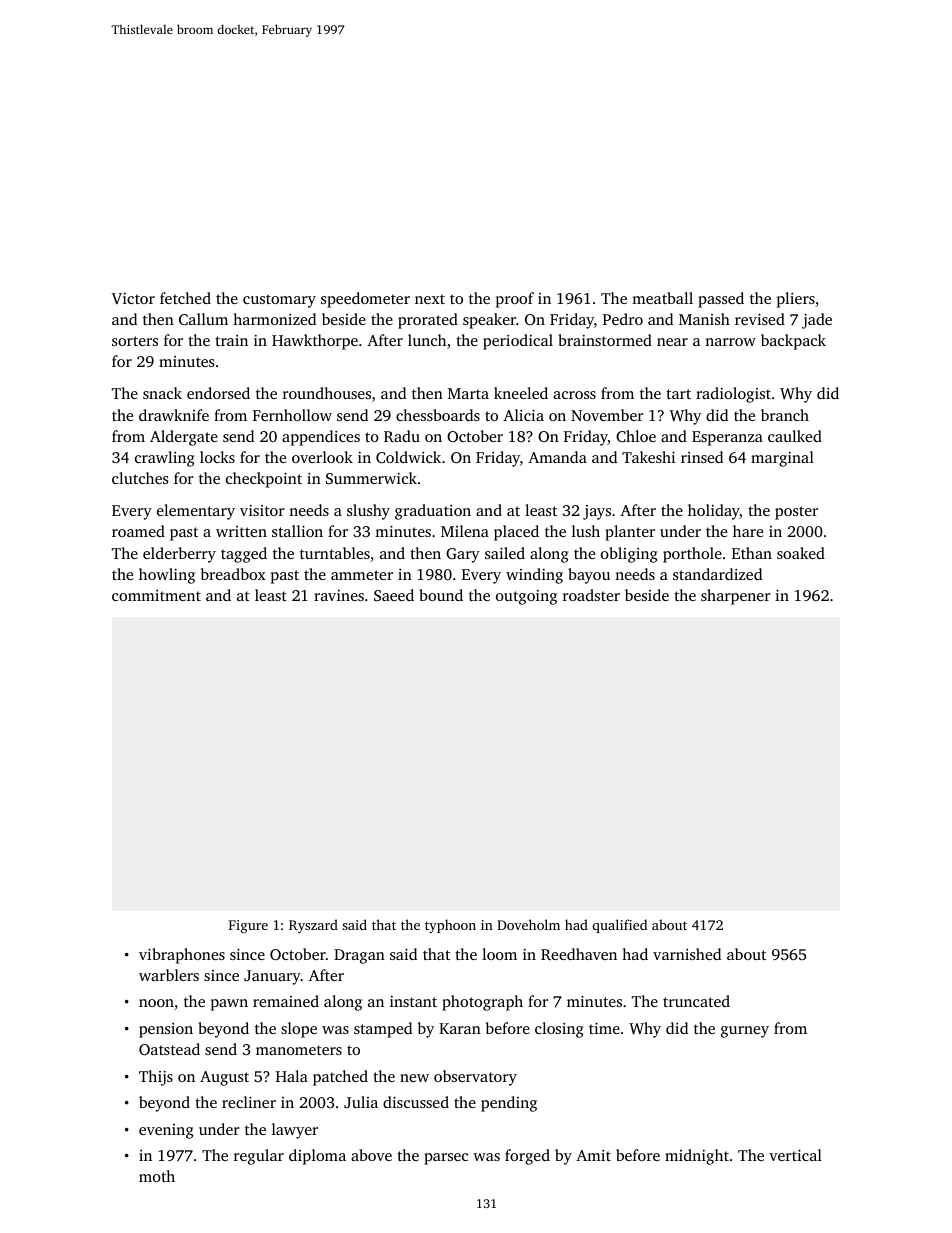 This page has width=952, height=1233. What do you see at coordinates (736, 597) in the page?
I see `sharpener` at bounding box center [736, 597].
